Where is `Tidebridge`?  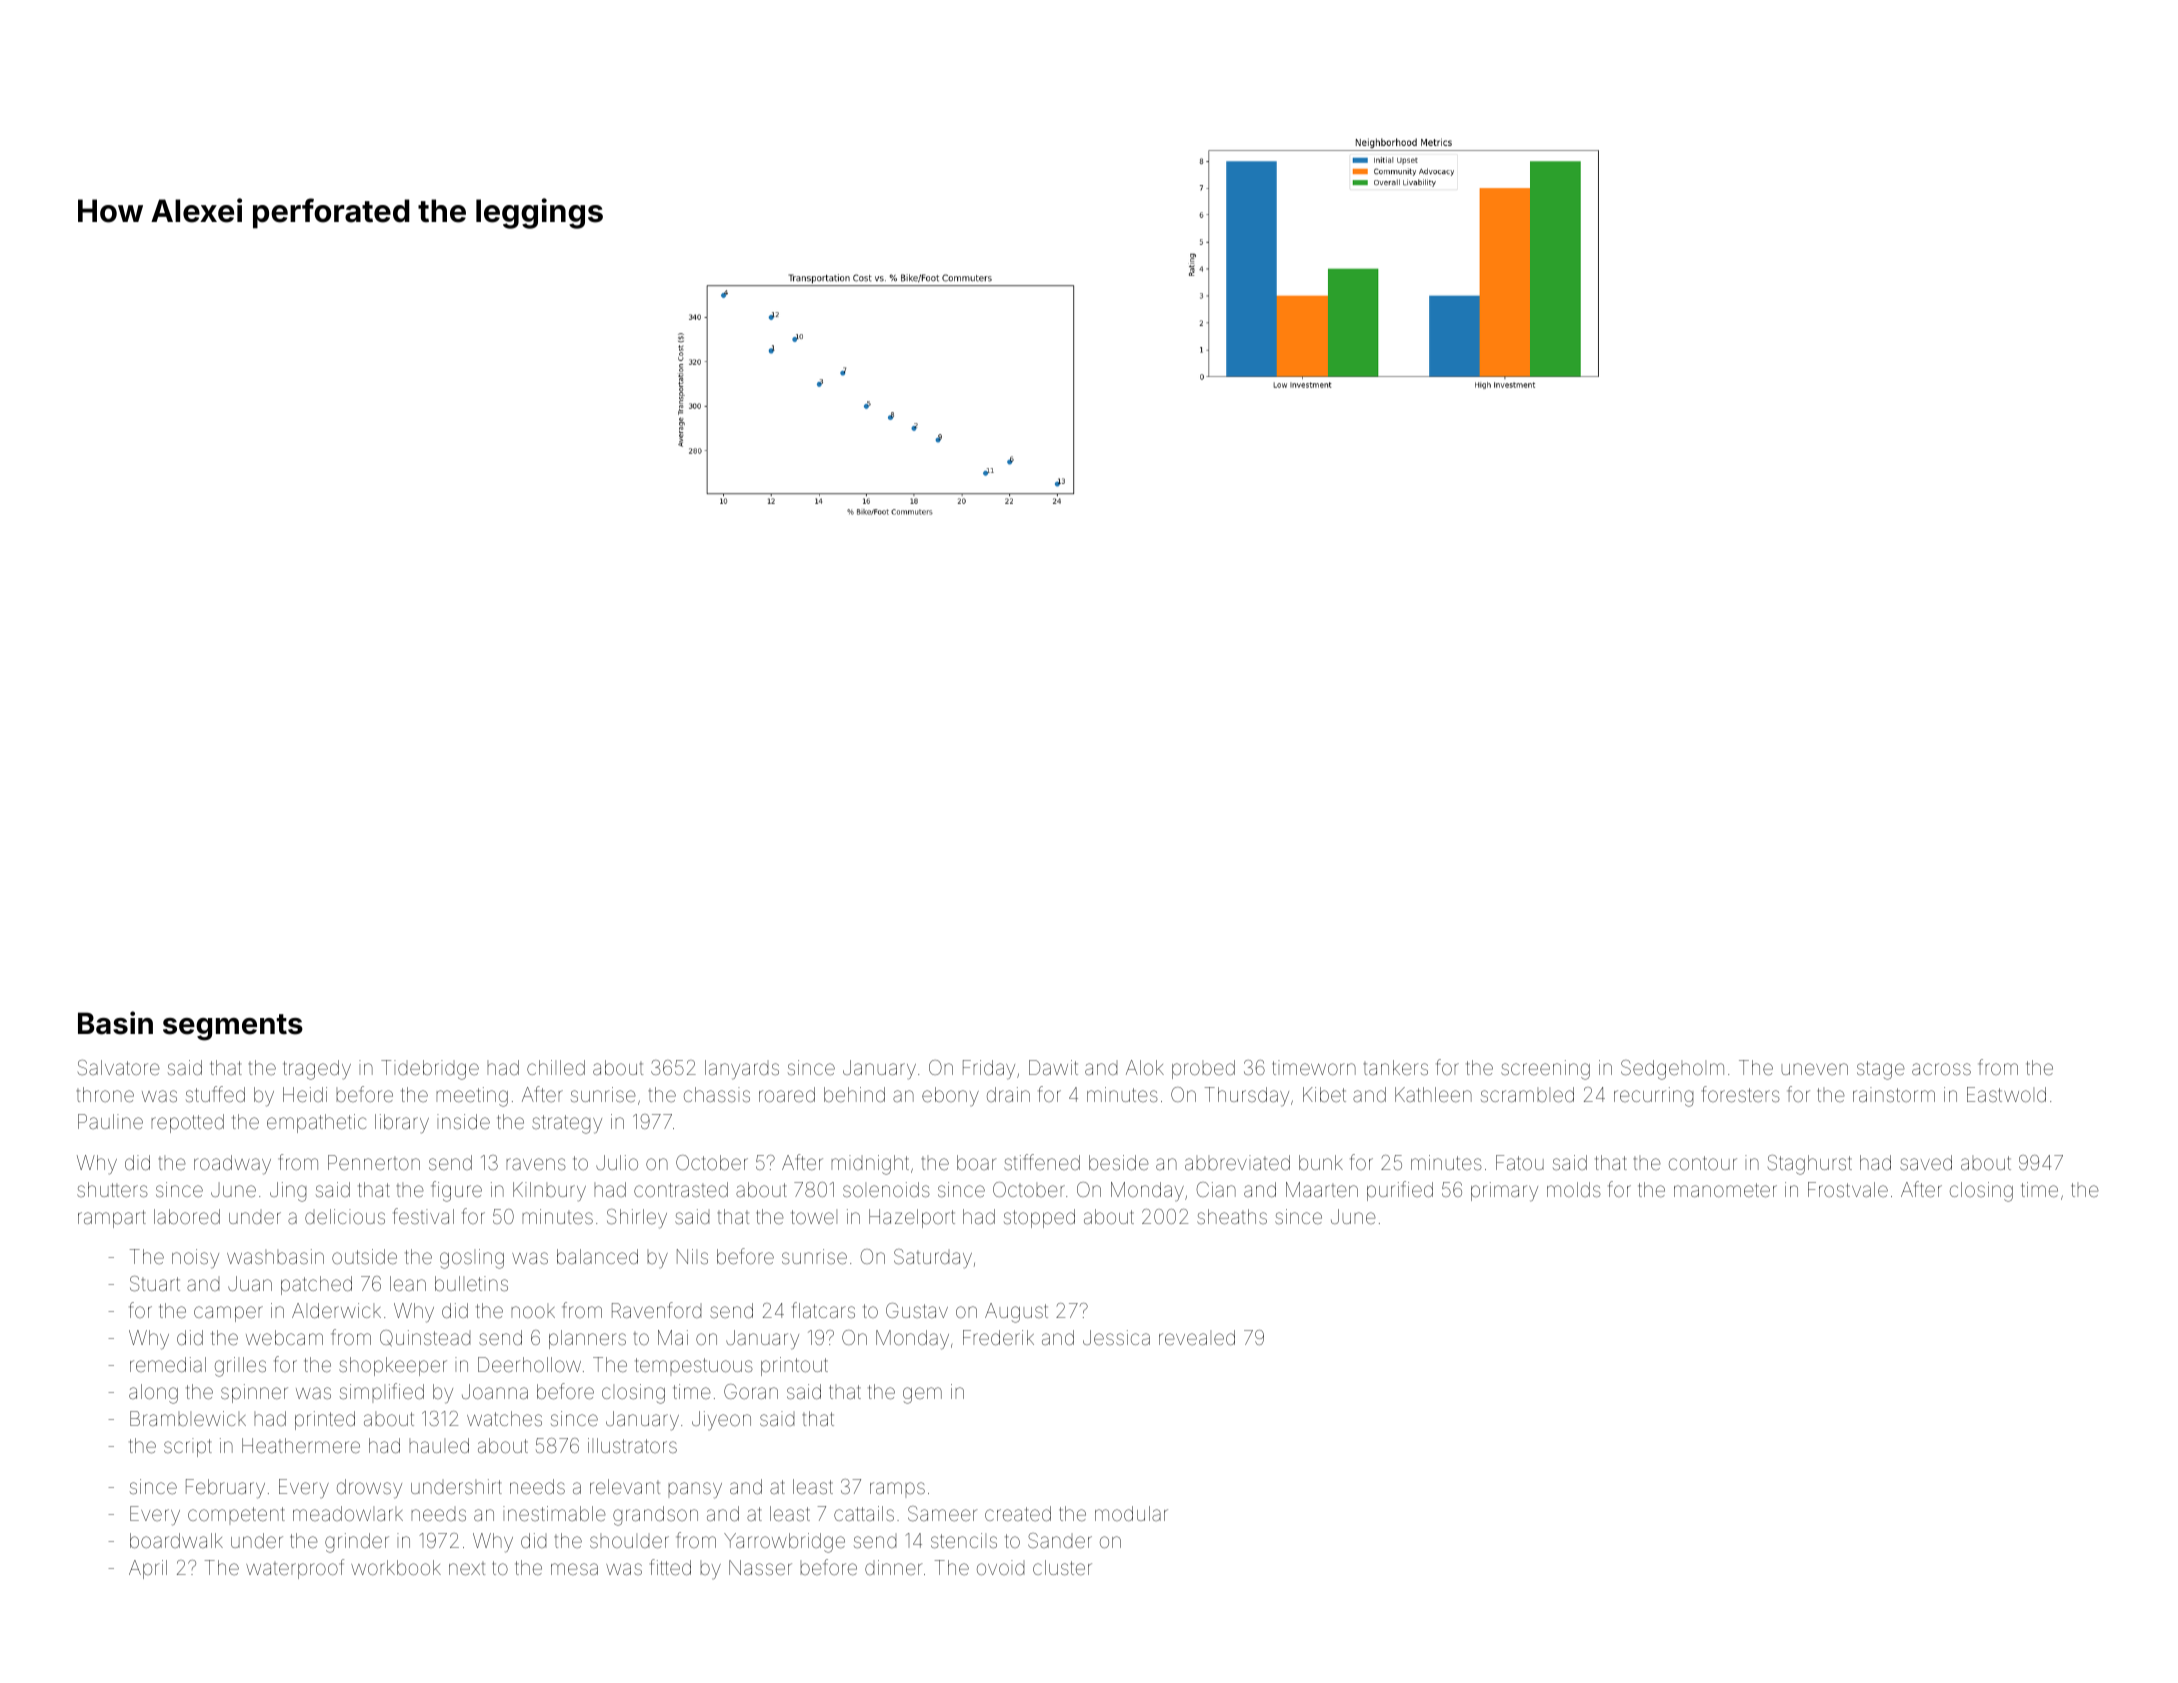
Tidebridge is located at coordinates (430, 1070).
